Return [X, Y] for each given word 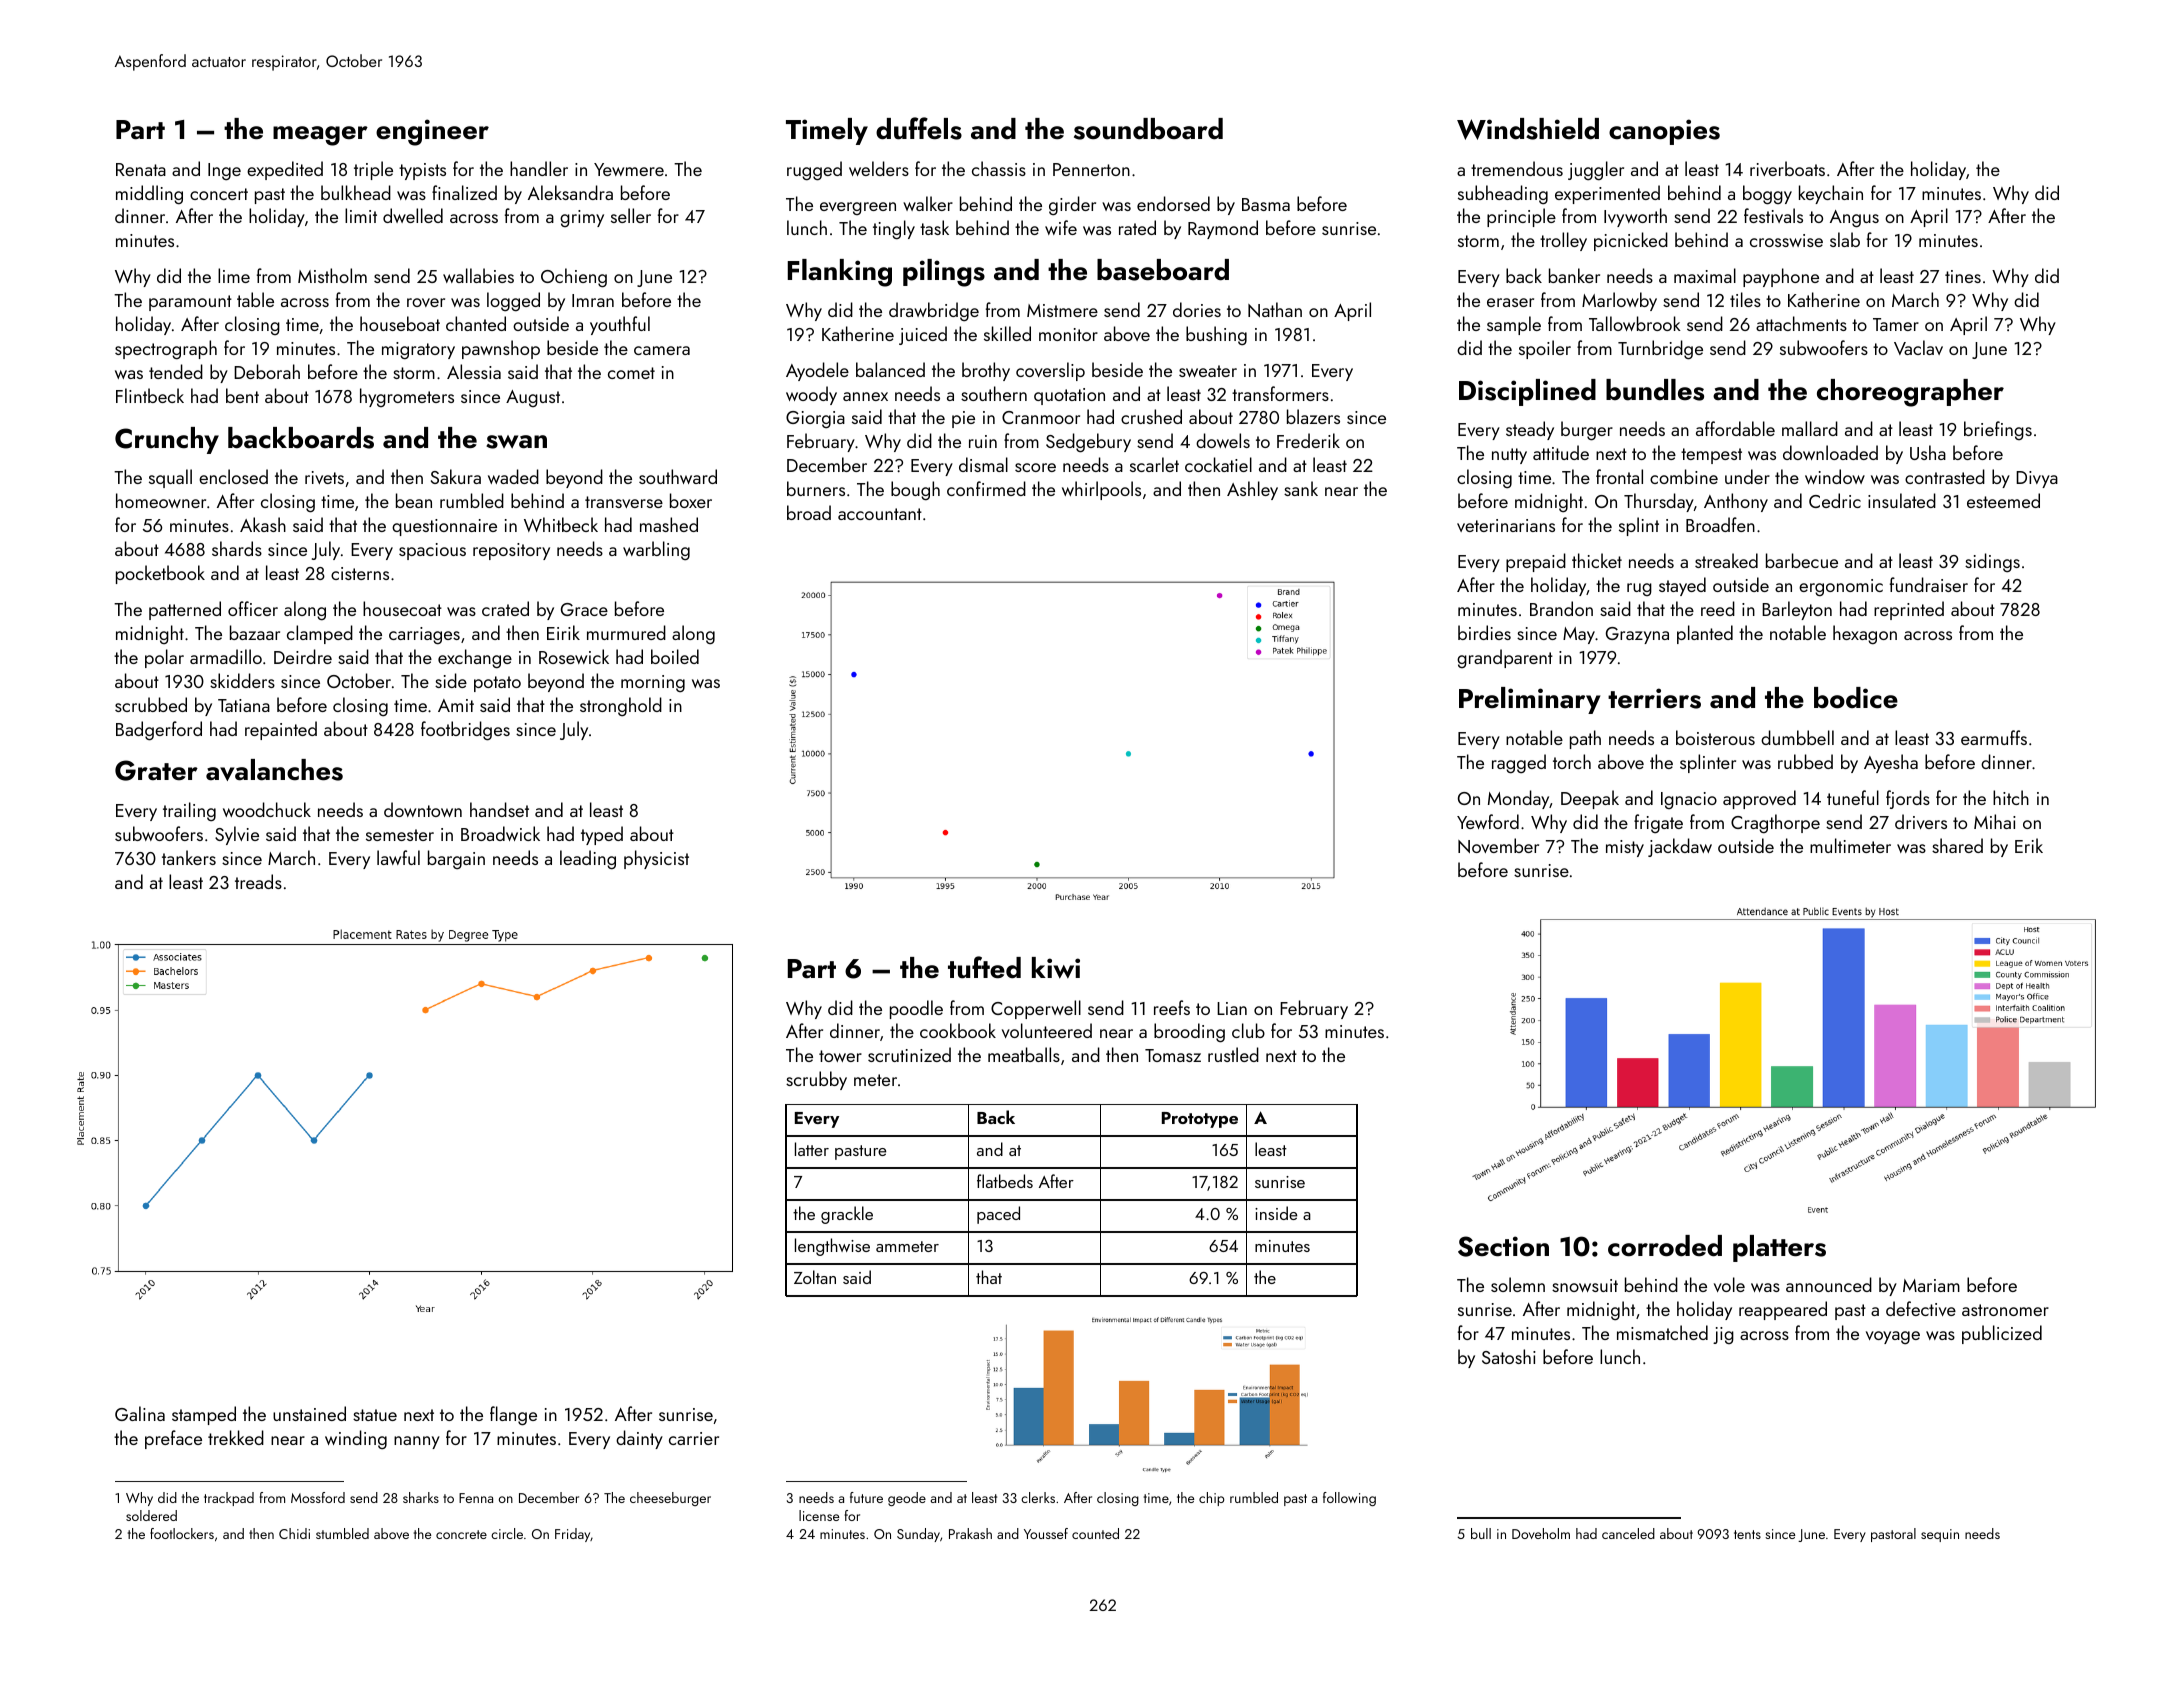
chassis [999, 168]
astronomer [2005, 1310]
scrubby [816, 1080]
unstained [309, 1413]
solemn [1518, 1284]
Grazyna [1637, 635]
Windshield [1528, 129]
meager [320, 136]
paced [998, 1215]
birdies [1484, 632]
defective [1921, 1308]
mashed [669, 524]
